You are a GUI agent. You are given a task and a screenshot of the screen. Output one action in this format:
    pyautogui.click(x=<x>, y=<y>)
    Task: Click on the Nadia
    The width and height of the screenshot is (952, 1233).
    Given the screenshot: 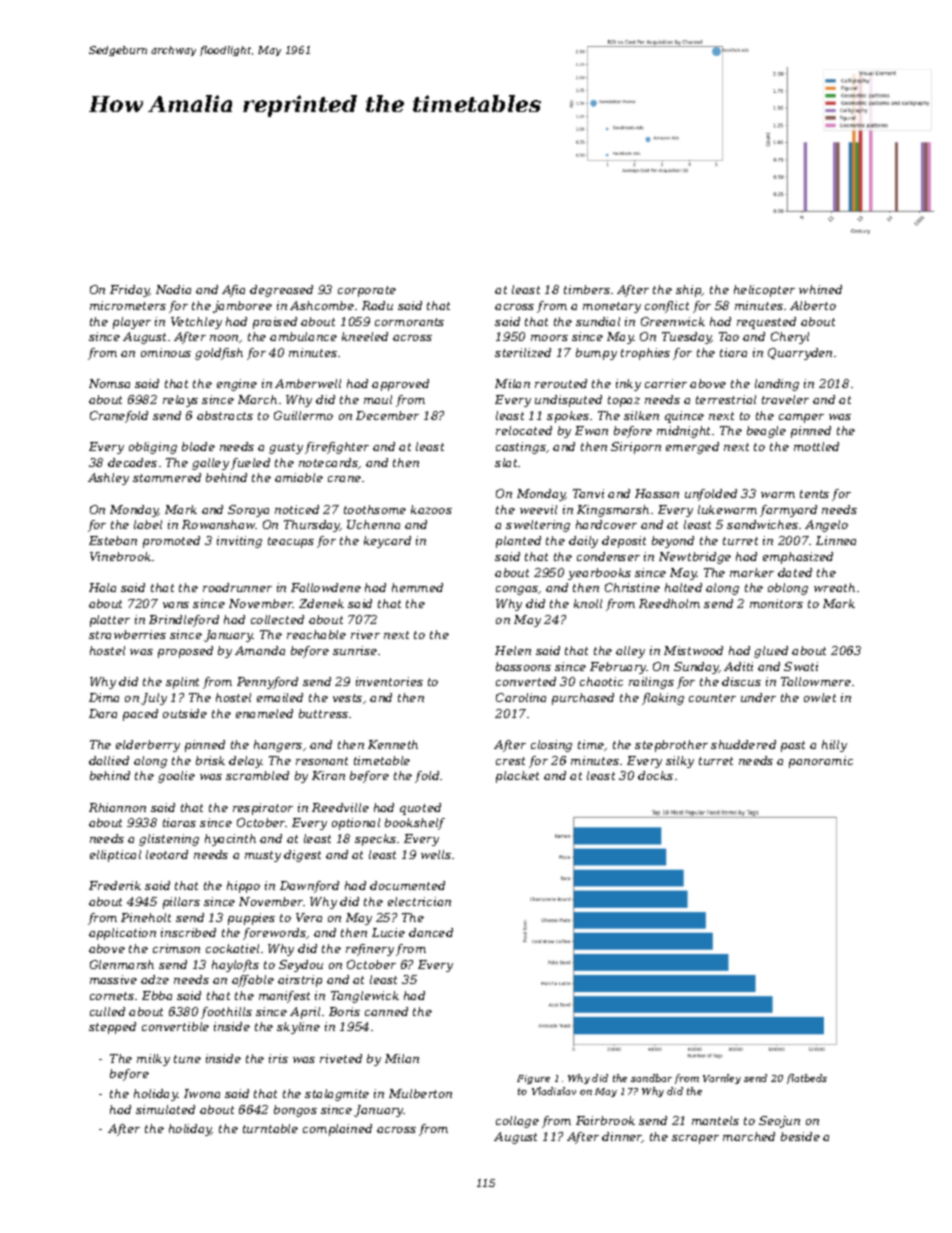 What is the action you would take?
    pyautogui.click(x=173, y=289)
